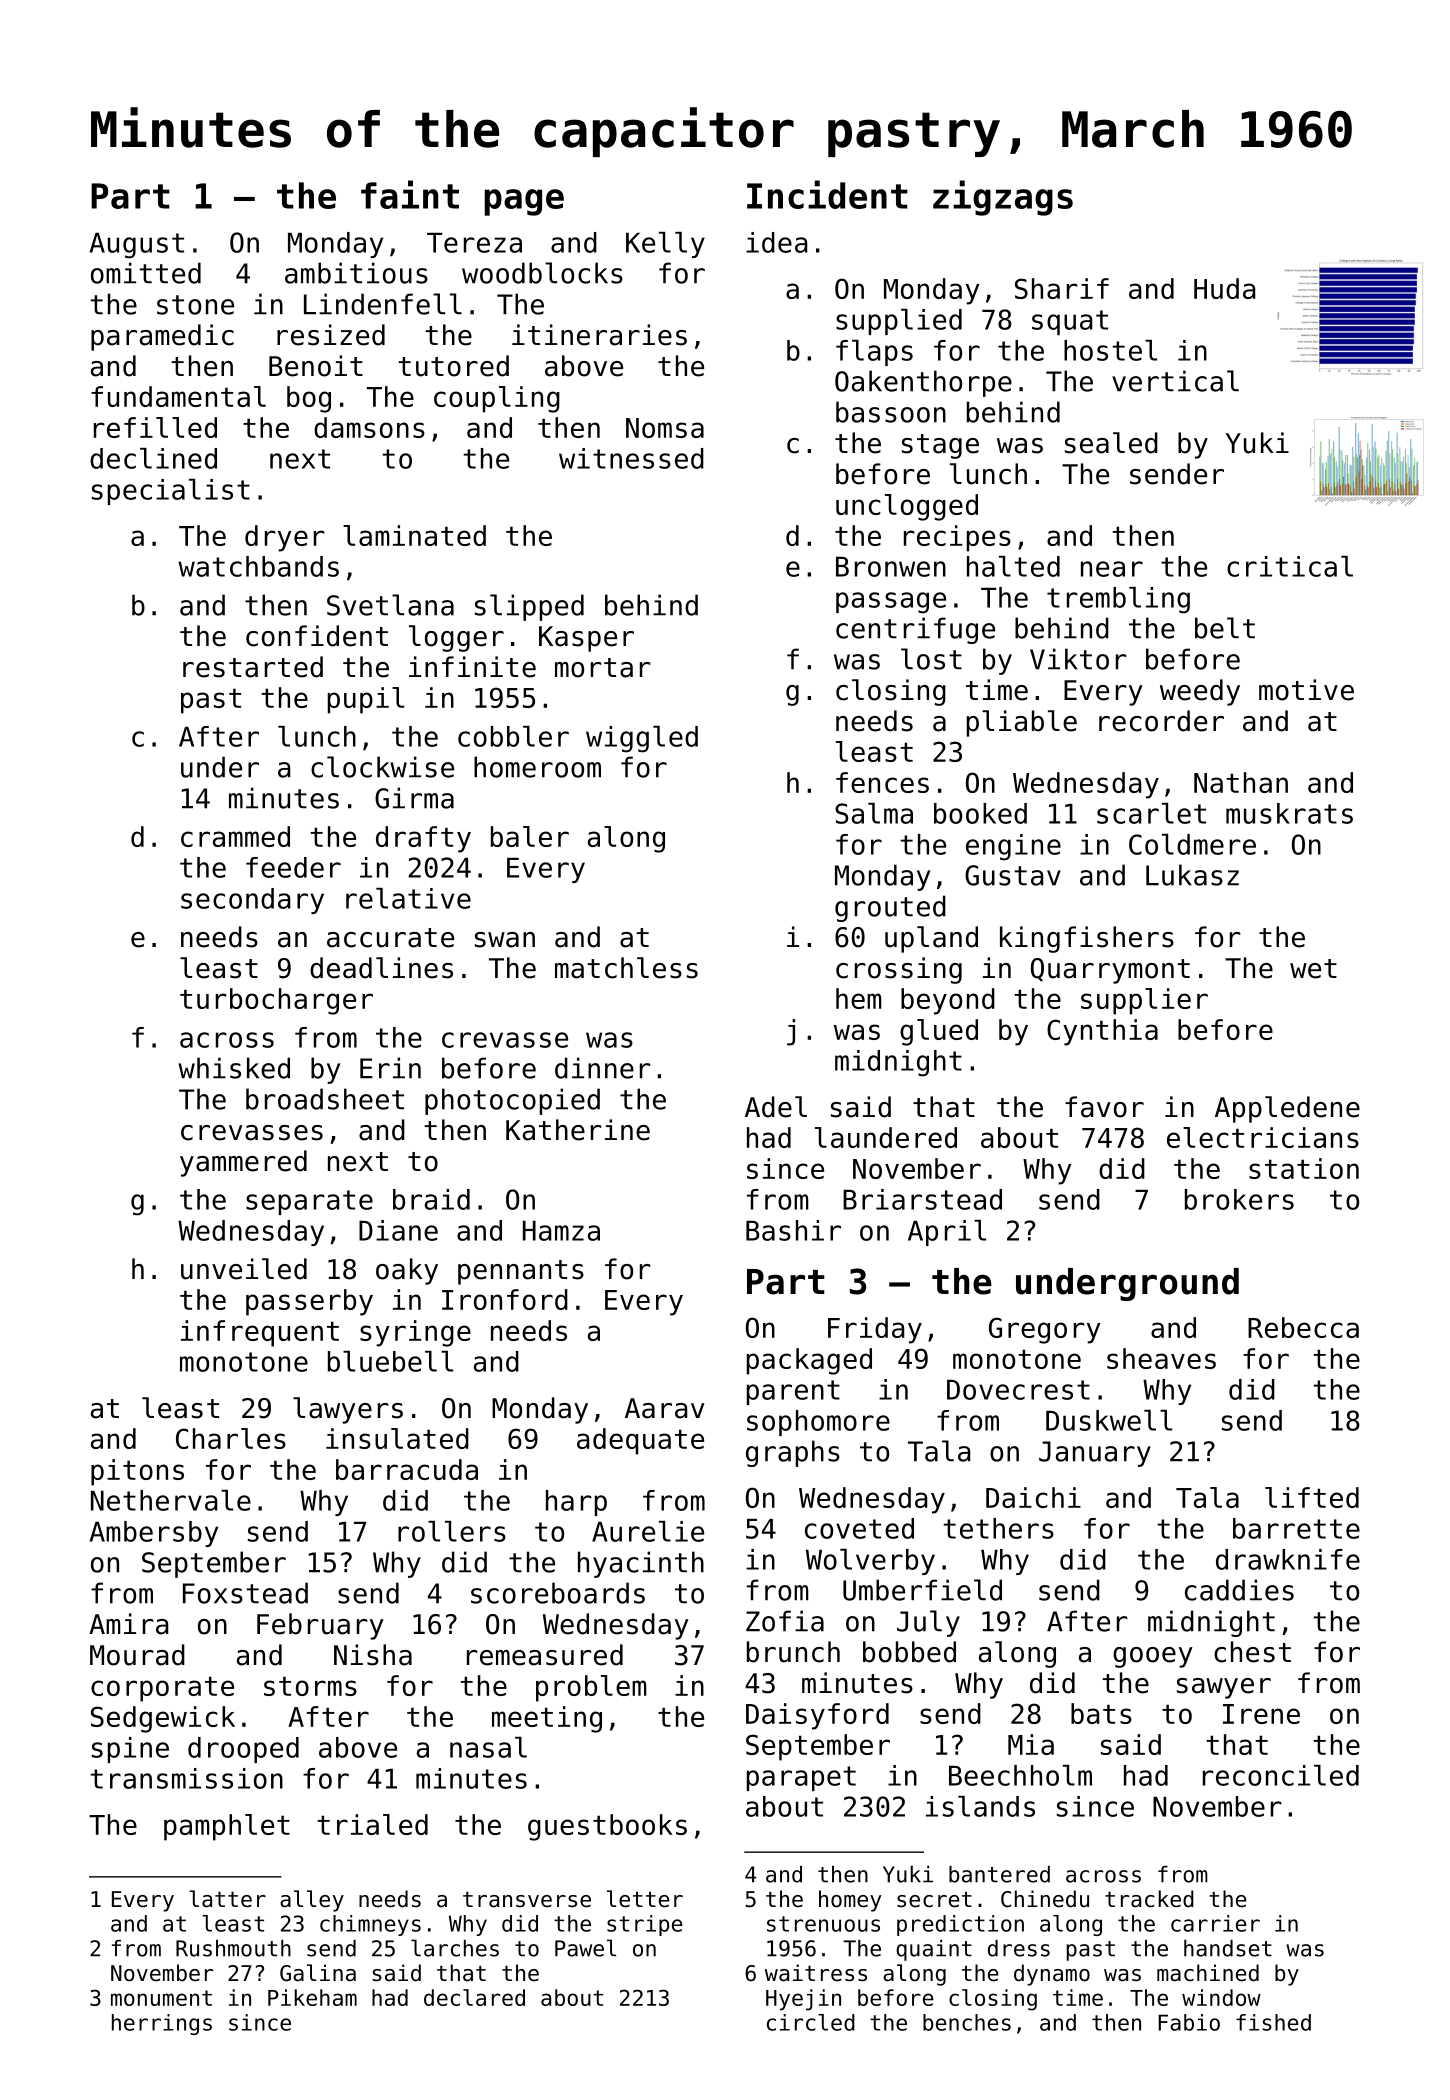  Describe the element at coordinates (850, 1901) in the document. I see `homey` at that location.
